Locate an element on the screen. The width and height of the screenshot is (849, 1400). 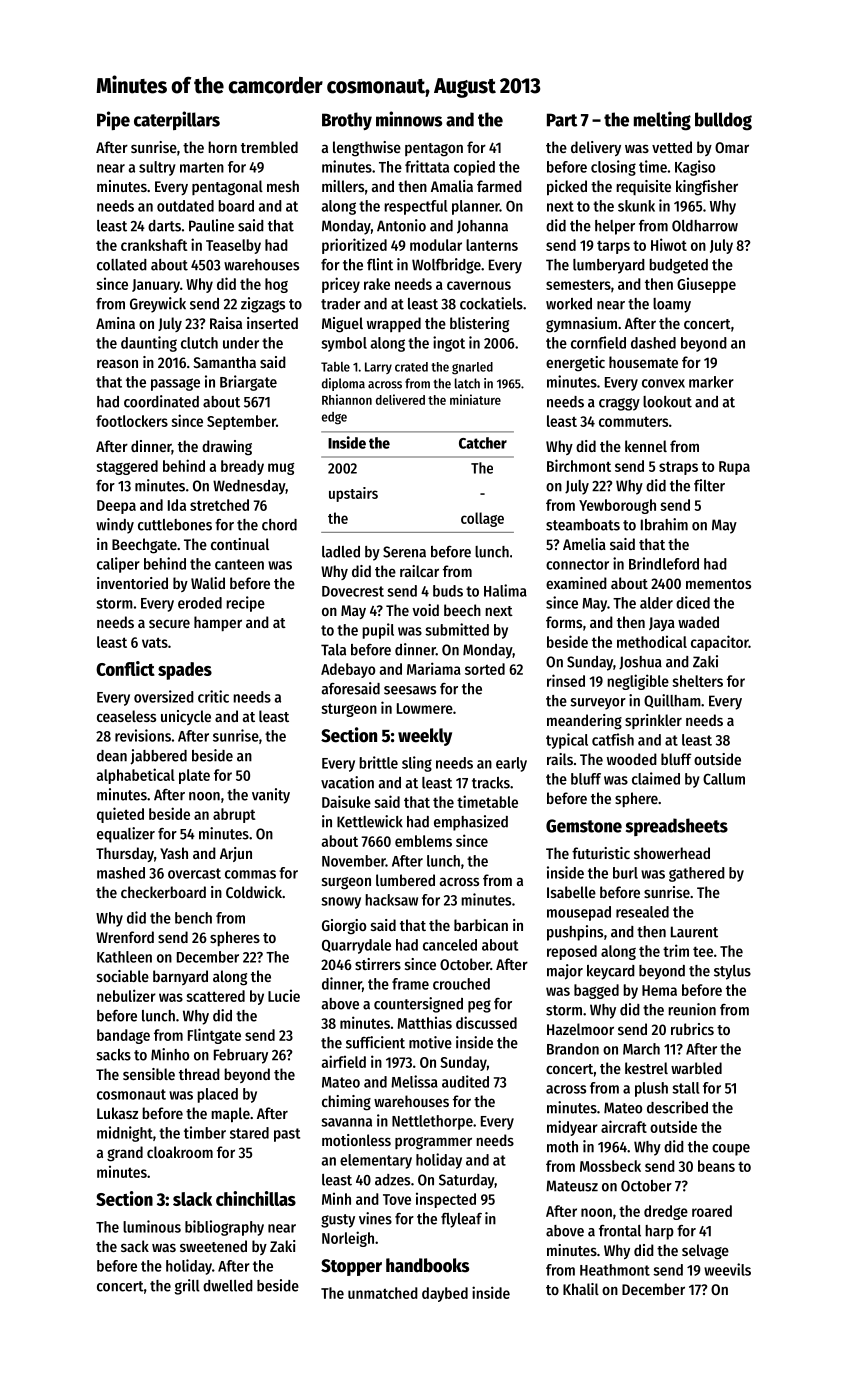
reposed is located at coordinates (572, 952).
